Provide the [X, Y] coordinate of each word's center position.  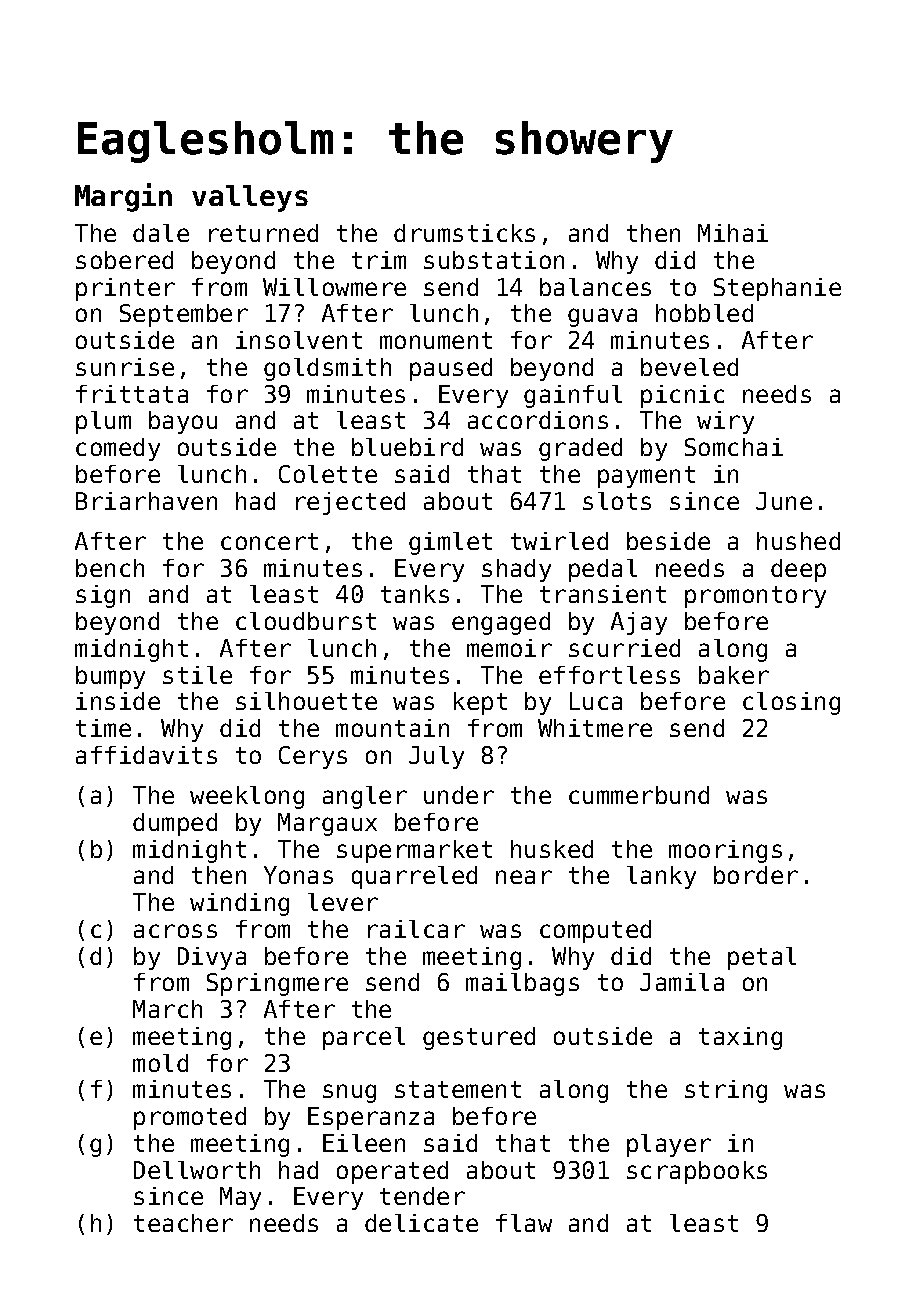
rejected [350, 503]
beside [668, 541]
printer [125, 289]
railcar [416, 929]
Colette [328, 474]
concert [269, 541]
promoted [190, 1118]
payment [646, 477]
